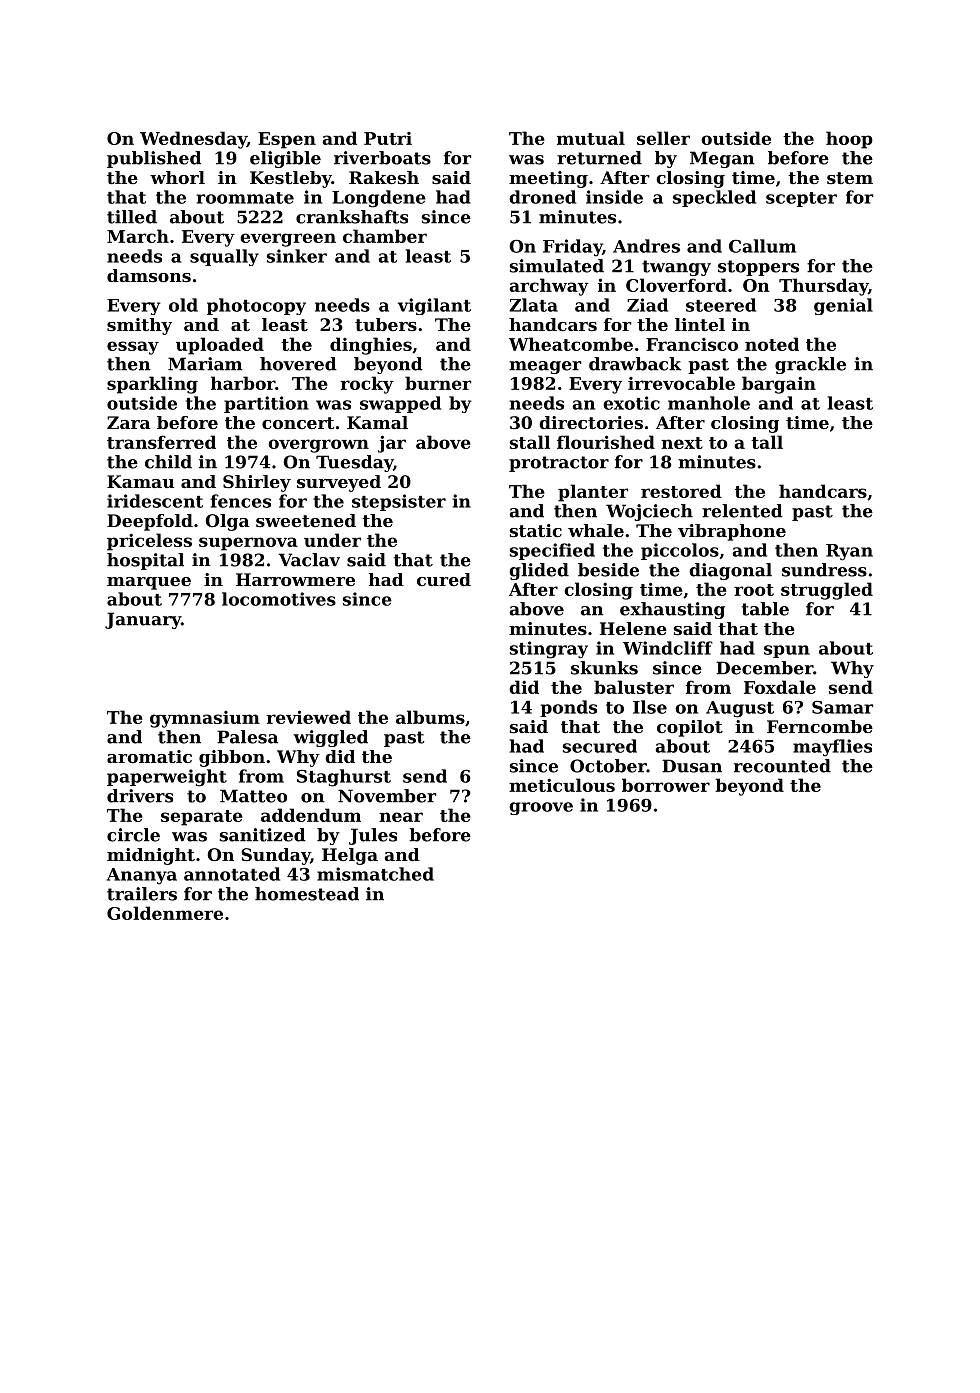 The image size is (980, 1393). What do you see at coordinates (256, 306) in the document?
I see `photocopy` at bounding box center [256, 306].
